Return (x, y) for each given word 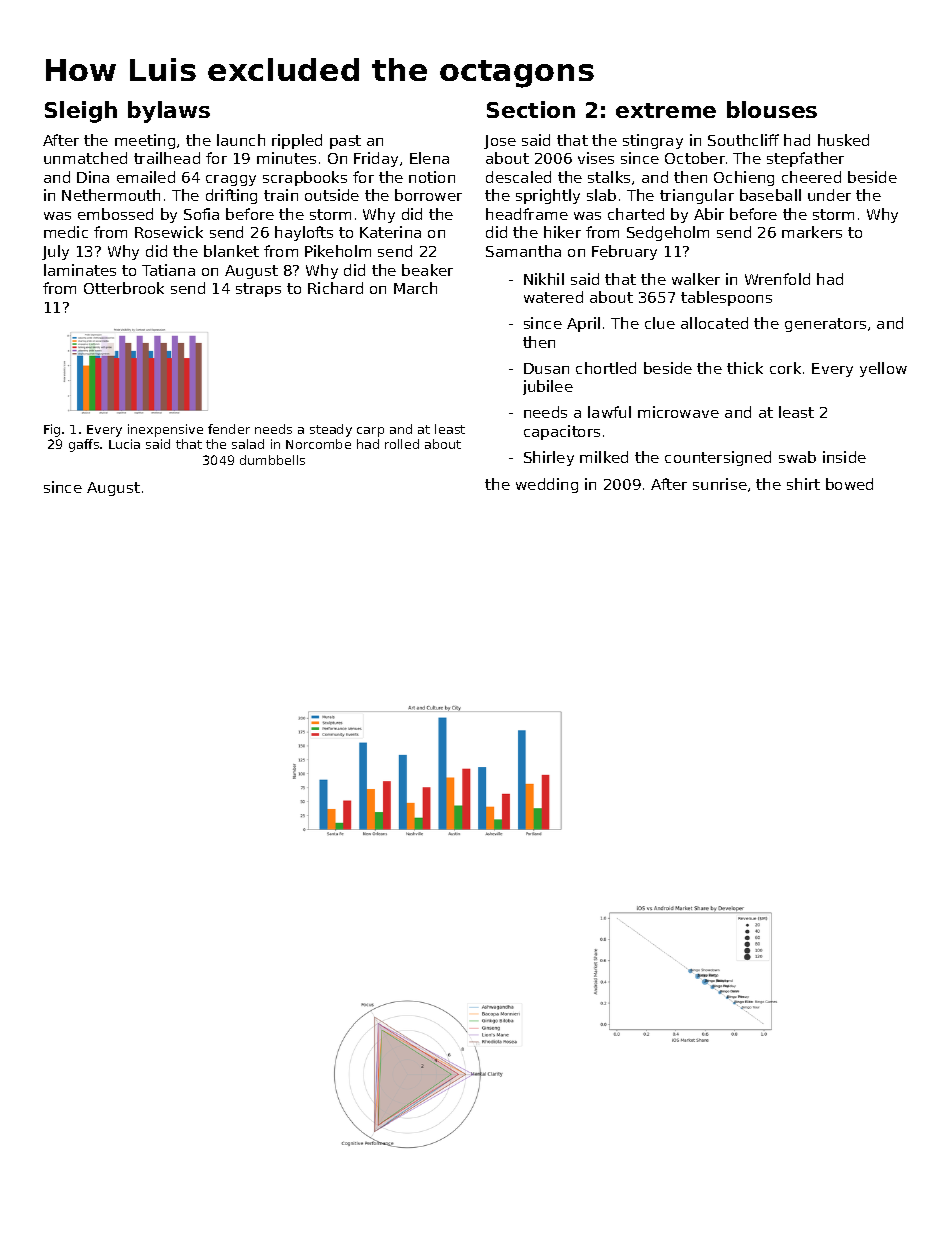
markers (812, 232)
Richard (335, 288)
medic (66, 232)
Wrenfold (777, 279)
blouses (772, 109)
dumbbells (272, 460)
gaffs (84, 445)
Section (531, 109)
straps (258, 290)
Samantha (523, 251)
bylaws (169, 112)
